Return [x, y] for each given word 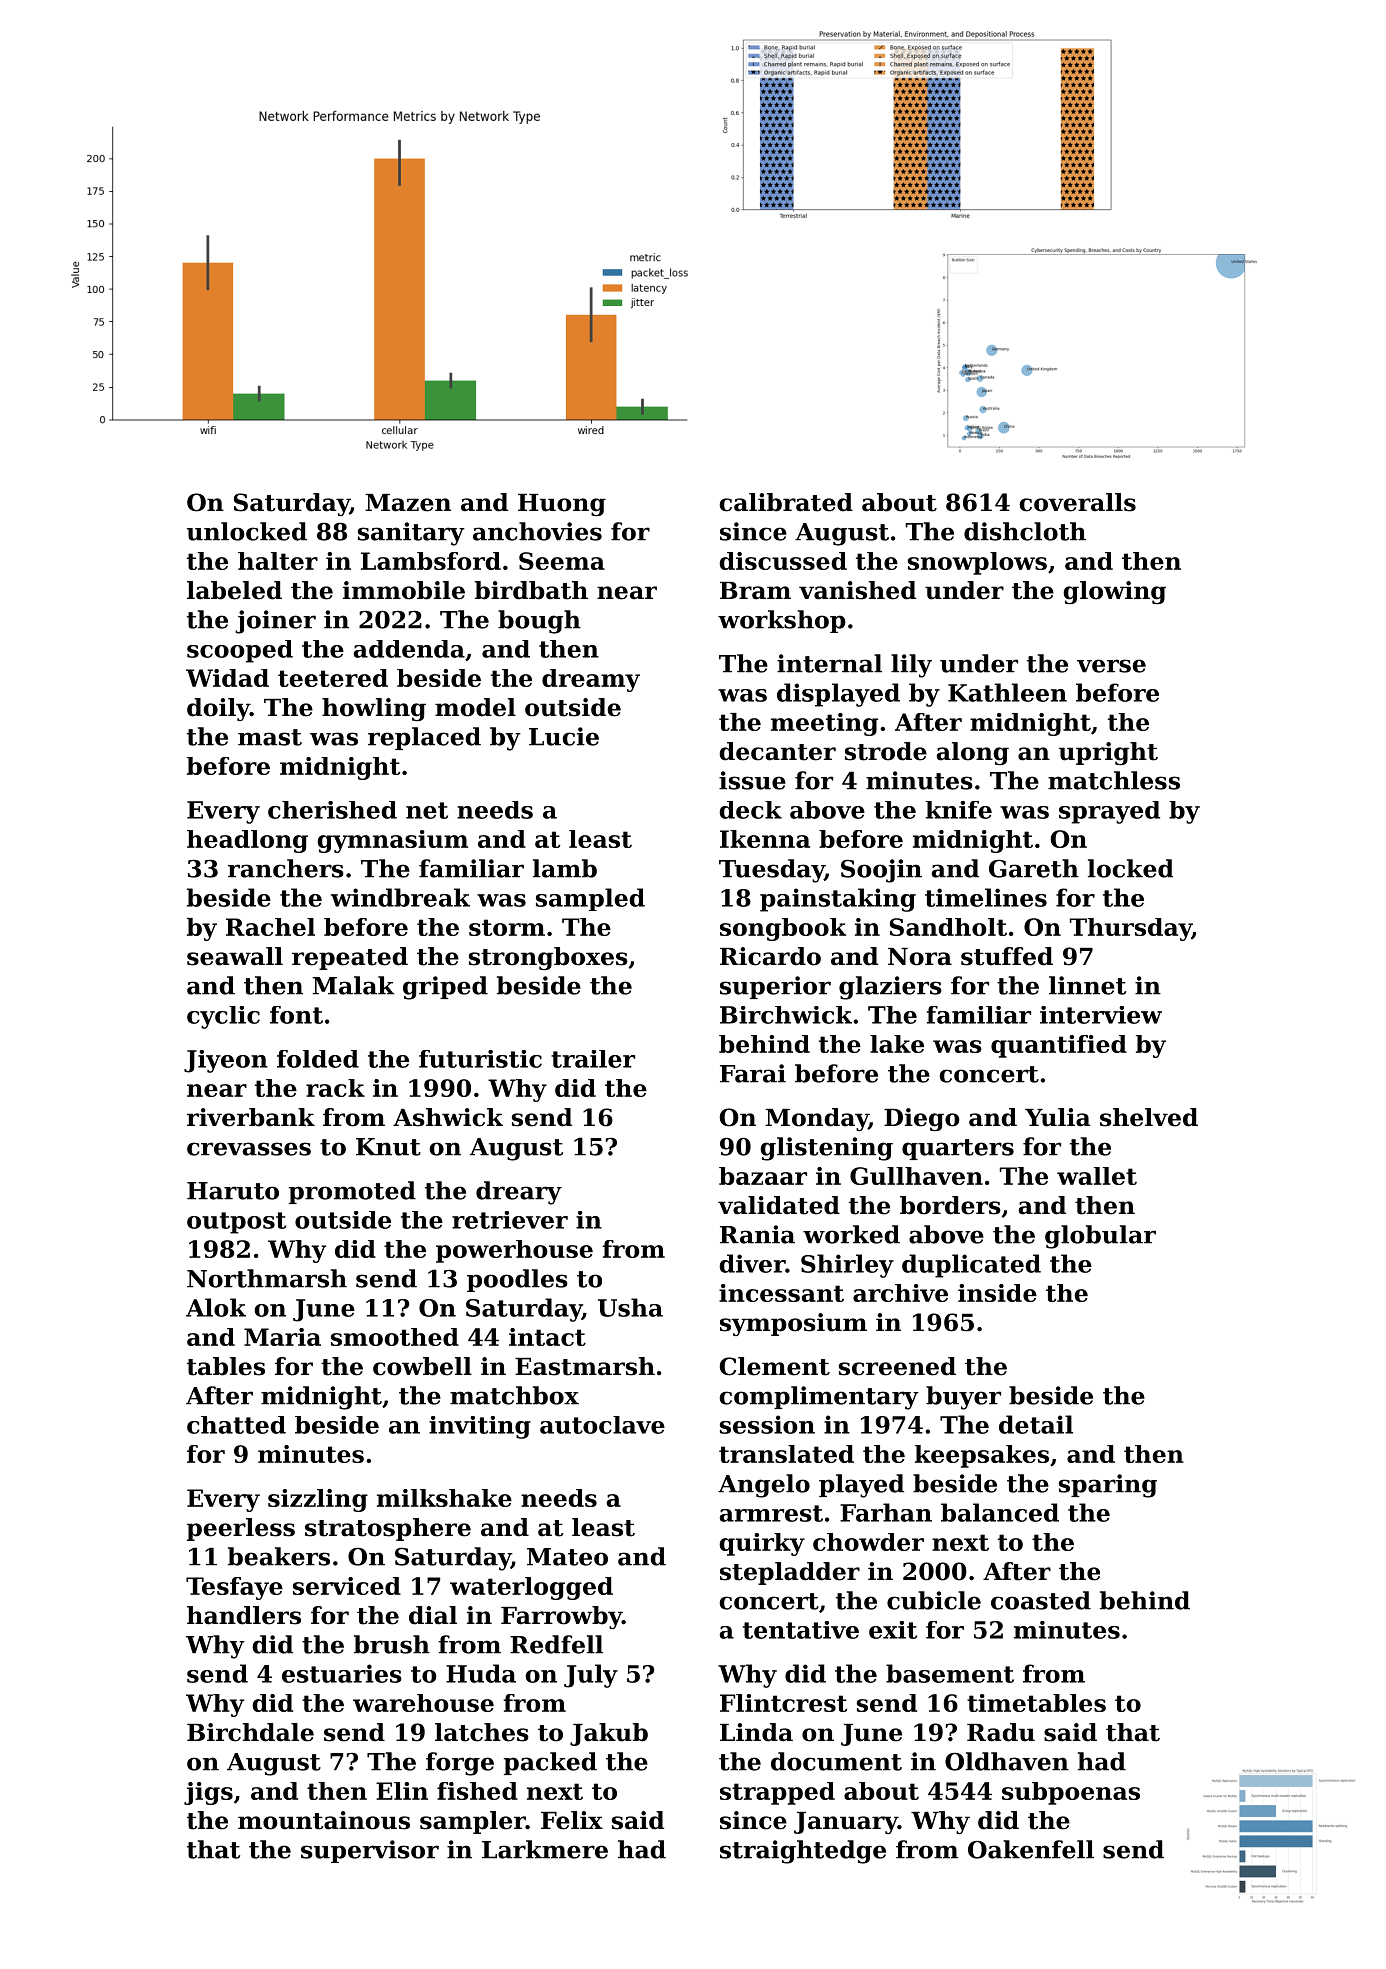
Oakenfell [1031, 1849]
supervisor [370, 1851]
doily [218, 709]
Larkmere [545, 1849]
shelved [1149, 1117]
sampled [590, 899]
